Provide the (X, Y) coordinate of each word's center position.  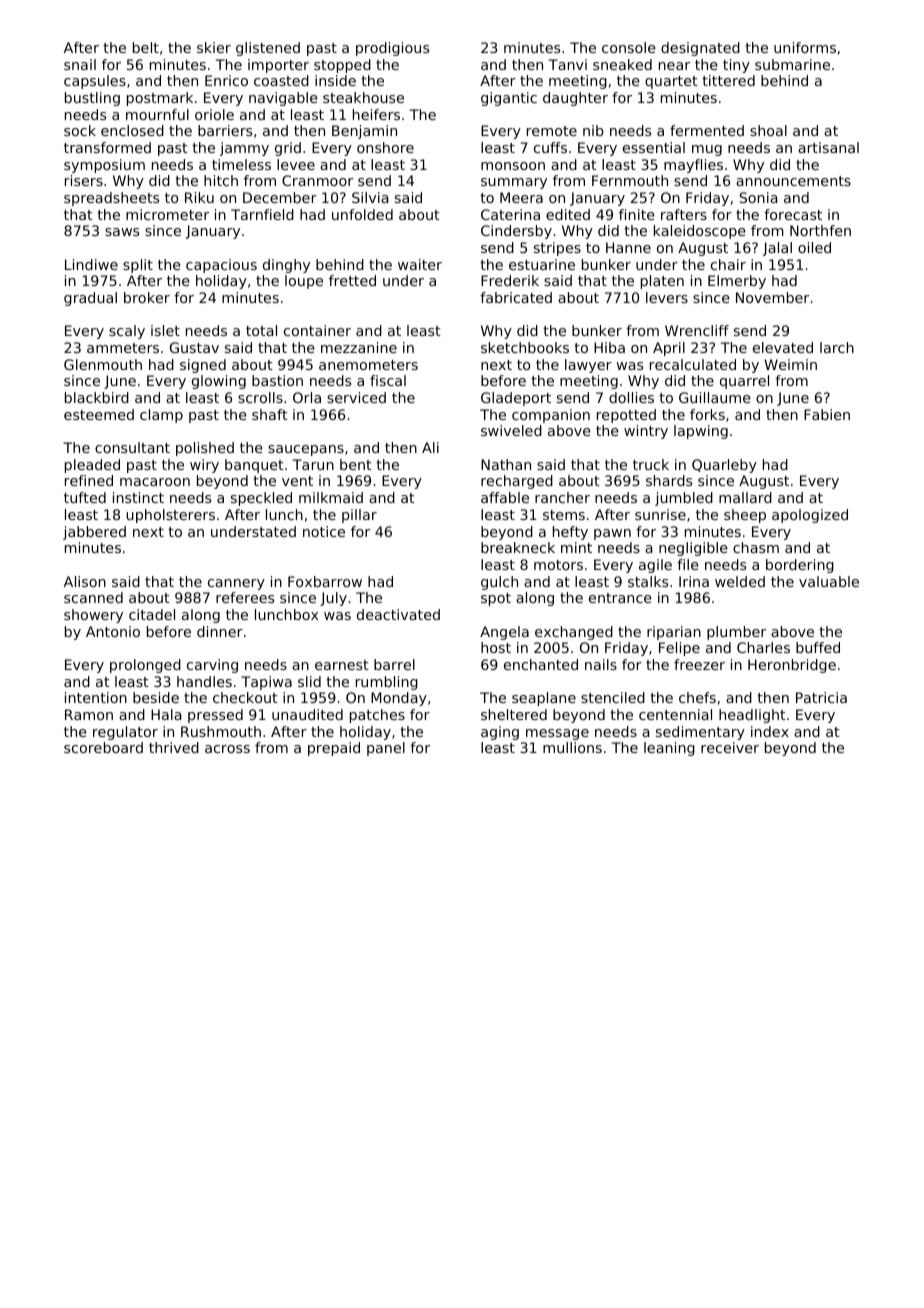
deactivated (398, 614)
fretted (352, 280)
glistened (268, 49)
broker (147, 297)
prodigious (392, 49)
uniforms (805, 47)
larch (837, 347)
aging (500, 733)
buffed (818, 647)
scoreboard (103, 747)
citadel (152, 614)
